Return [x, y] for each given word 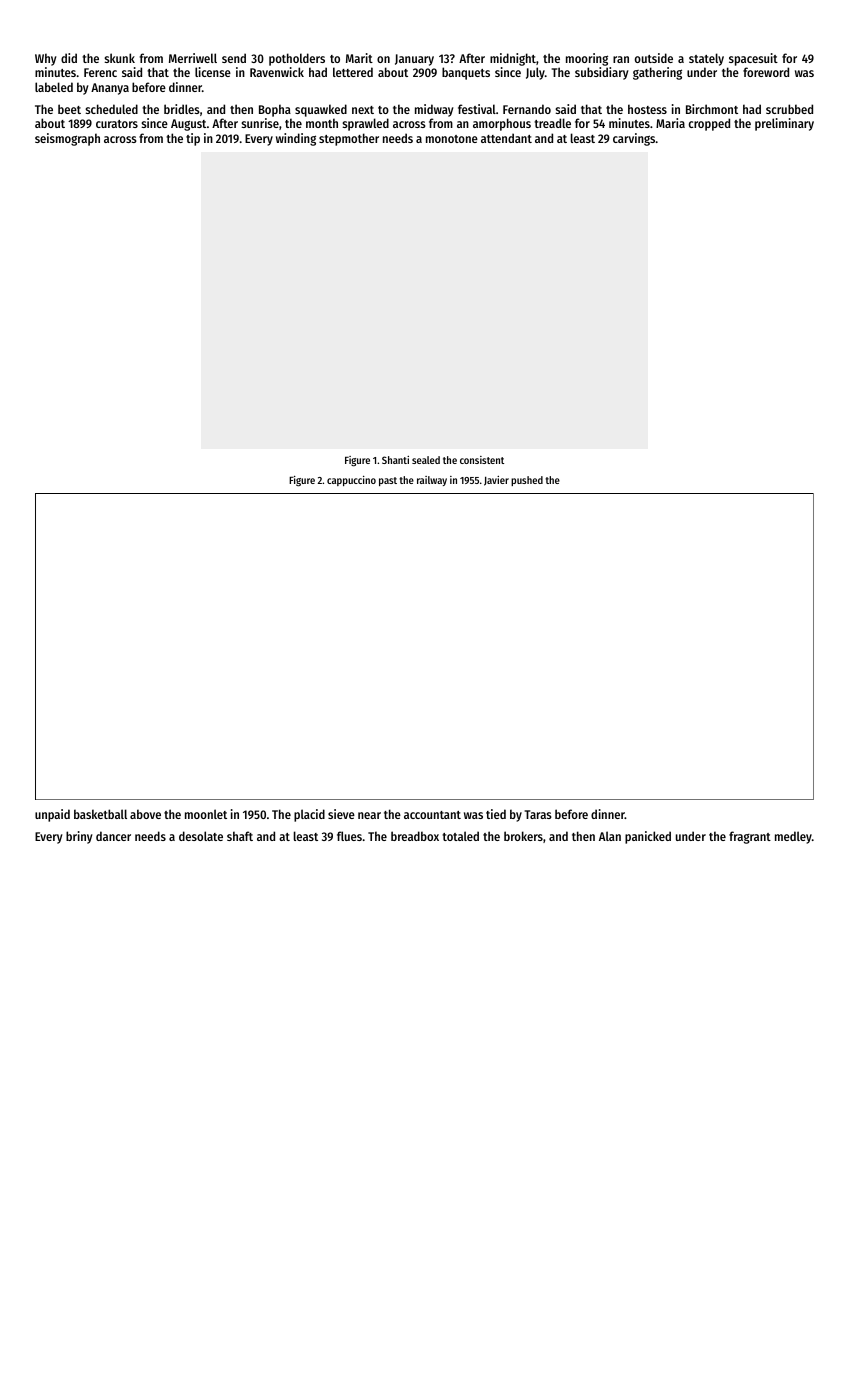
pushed [527, 481]
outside [654, 58]
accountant [432, 815]
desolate [201, 836]
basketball [100, 814]
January [414, 60]
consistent [482, 460]
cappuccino [351, 481]
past [388, 481]
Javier [496, 481]
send [234, 58]
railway [432, 481]
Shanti [395, 460]
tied [496, 814]
